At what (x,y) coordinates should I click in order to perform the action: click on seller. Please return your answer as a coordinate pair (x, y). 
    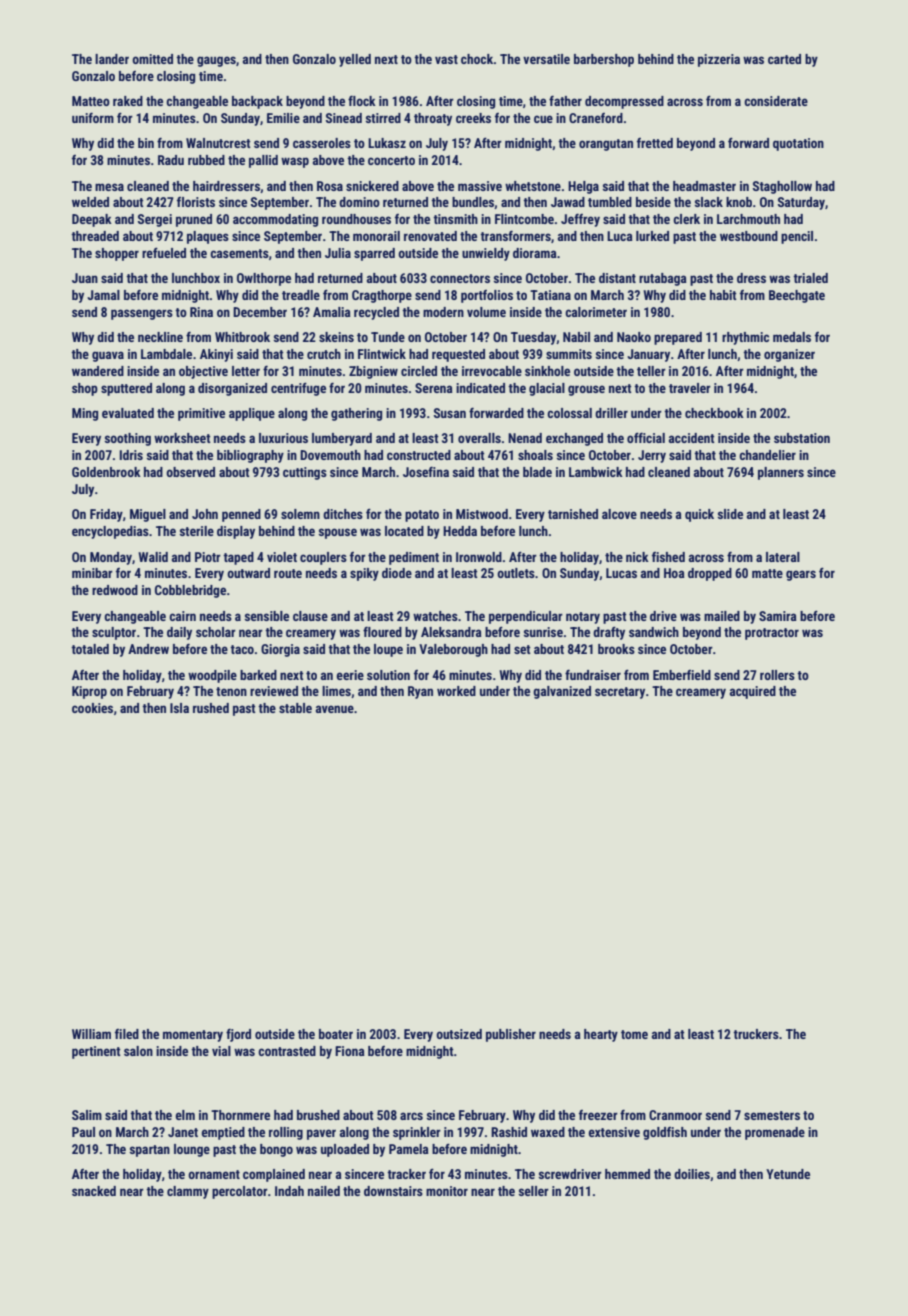
    Looking at the image, I should click on (534, 1191).
